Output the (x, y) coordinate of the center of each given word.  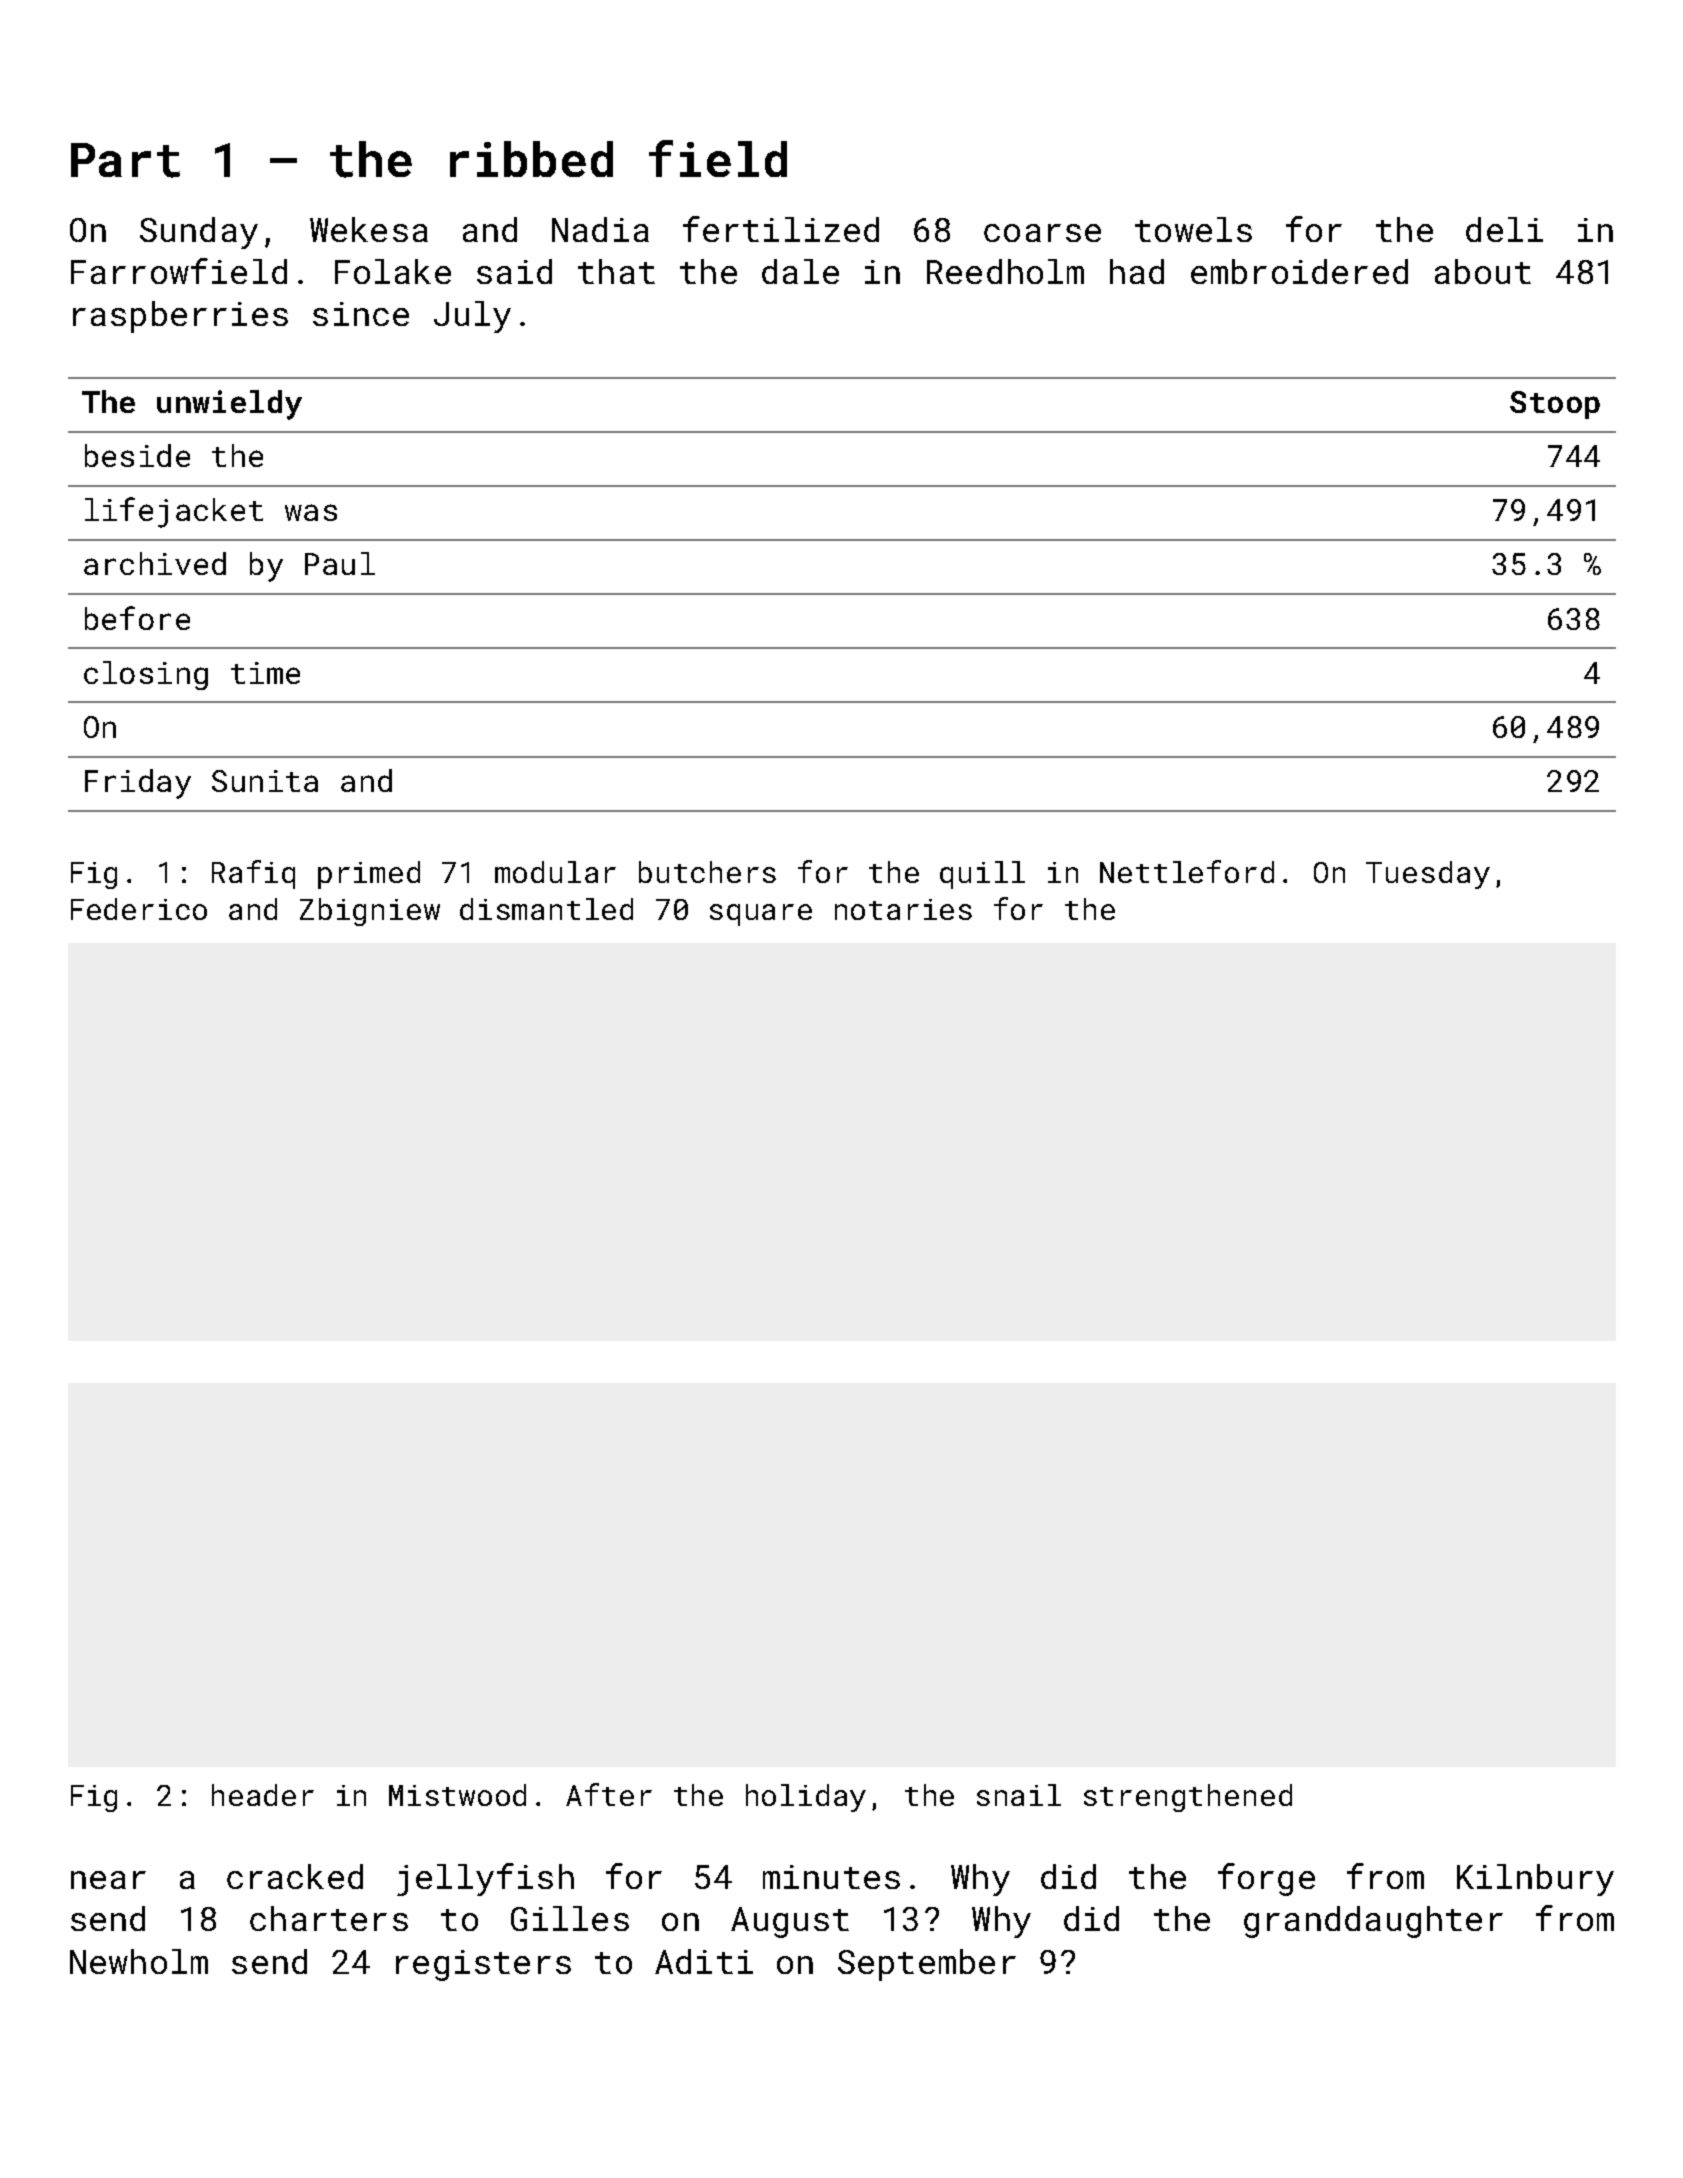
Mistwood (457, 1795)
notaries (903, 909)
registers (483, 1965)
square (761, 915)
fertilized (781, 229)
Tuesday (1428, 875)
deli (1504, 229)
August (790, 1922)
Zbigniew (370, 912)
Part (125, 160)
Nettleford (1187, 871)
